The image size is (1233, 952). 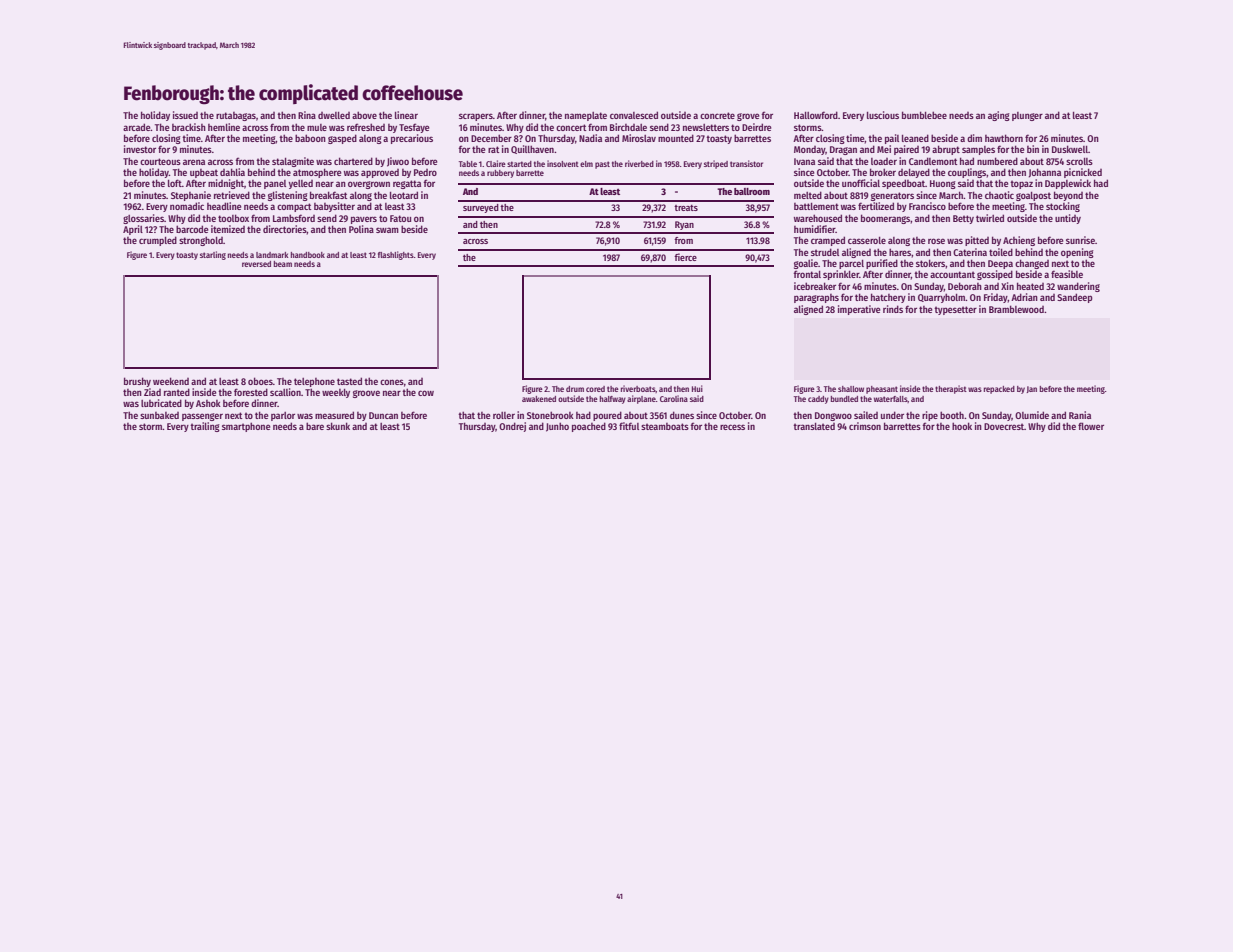 I want to click on picnicked, so click(x=1083, y=173).
